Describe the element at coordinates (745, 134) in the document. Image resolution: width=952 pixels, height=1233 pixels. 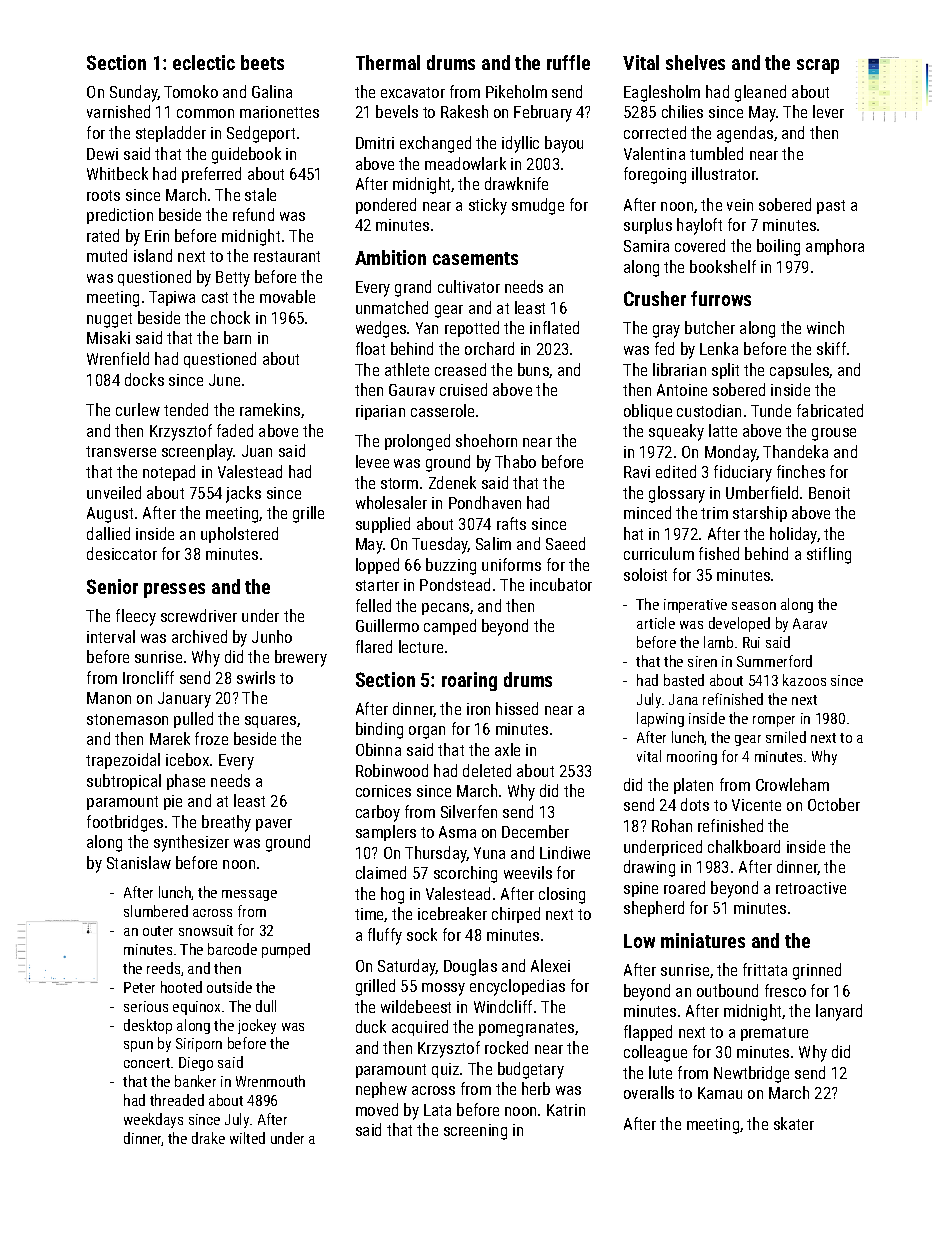
I see `agendas` at that location.
